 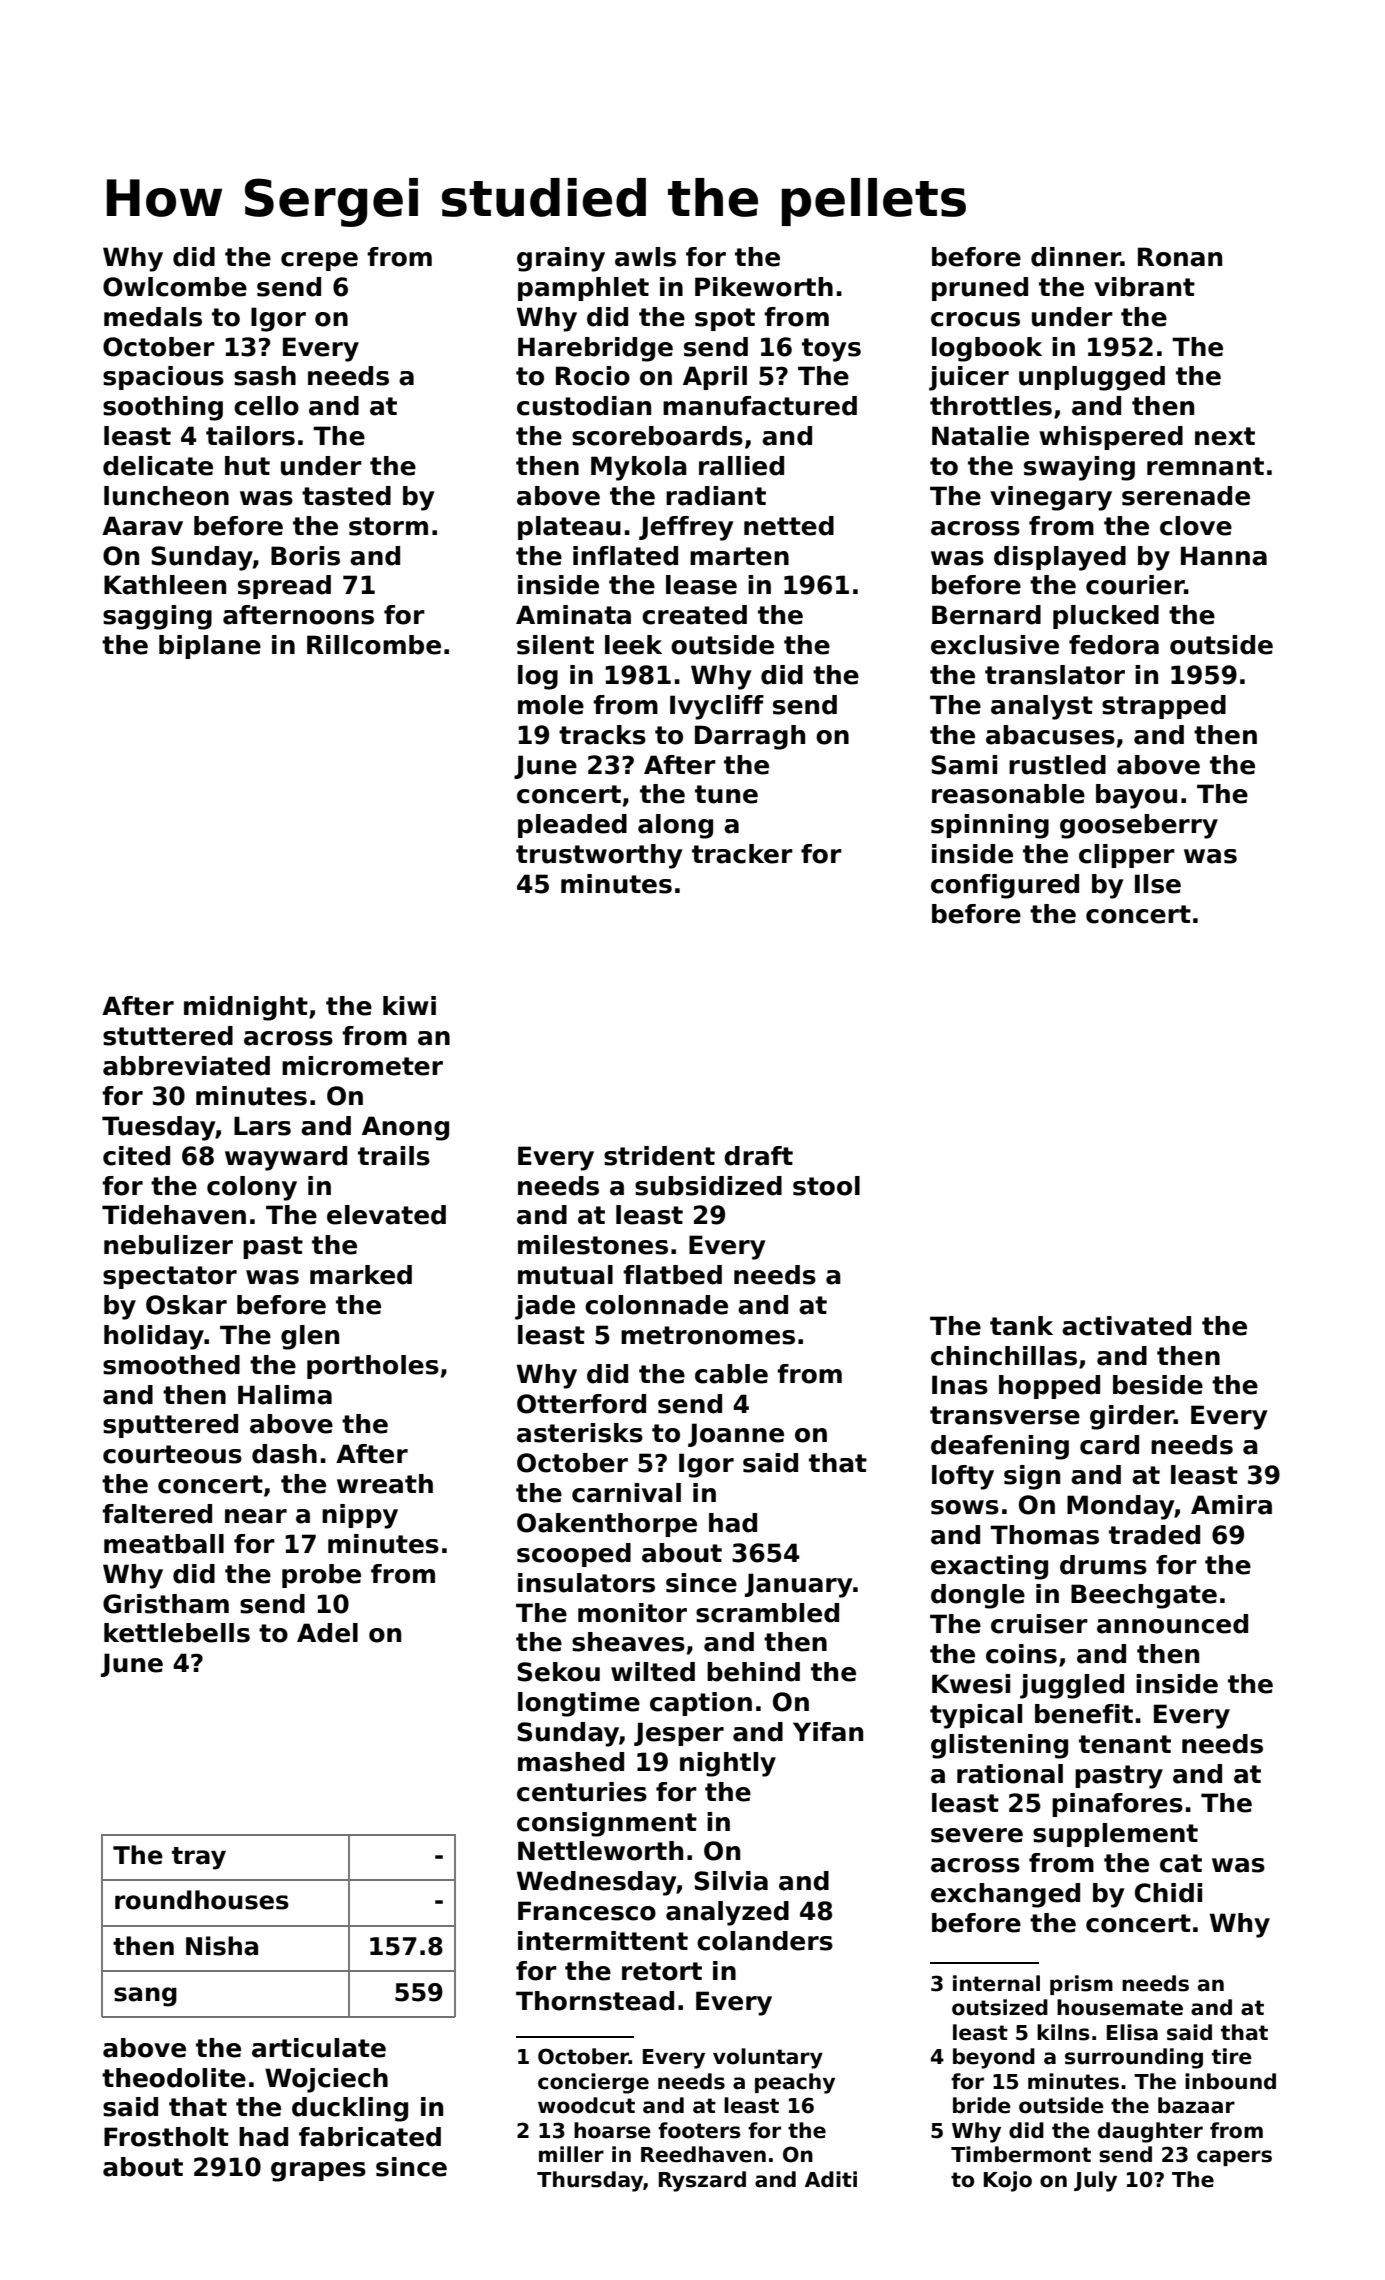 I want to click on dongle, so click(x=978, y=1596).
